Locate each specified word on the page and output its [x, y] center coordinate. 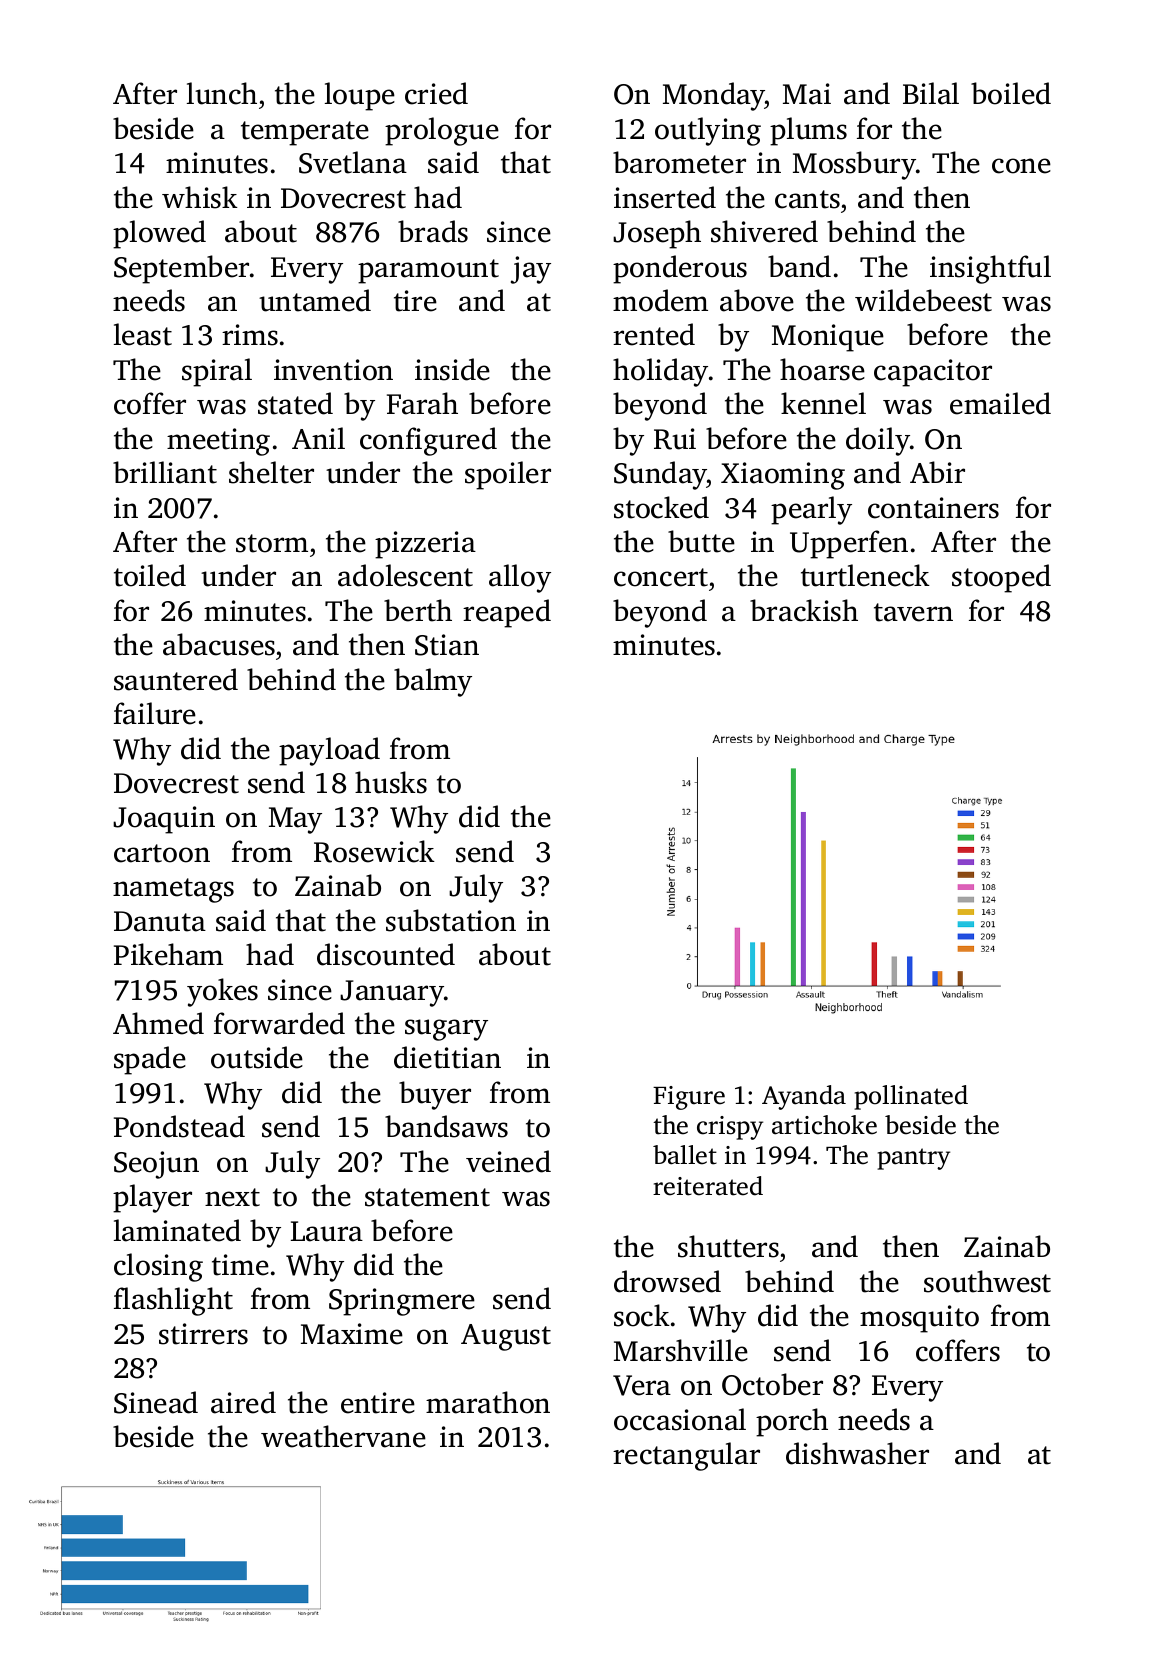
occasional [680, 1419]
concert [661, 577]
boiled [1011, 93]
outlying [708, 131]
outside [257, 1057]
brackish [804, 610]
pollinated [911, 1097]
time [240, 1265]
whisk [200, 197]
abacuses [219, 644]
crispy [730, 1128]
